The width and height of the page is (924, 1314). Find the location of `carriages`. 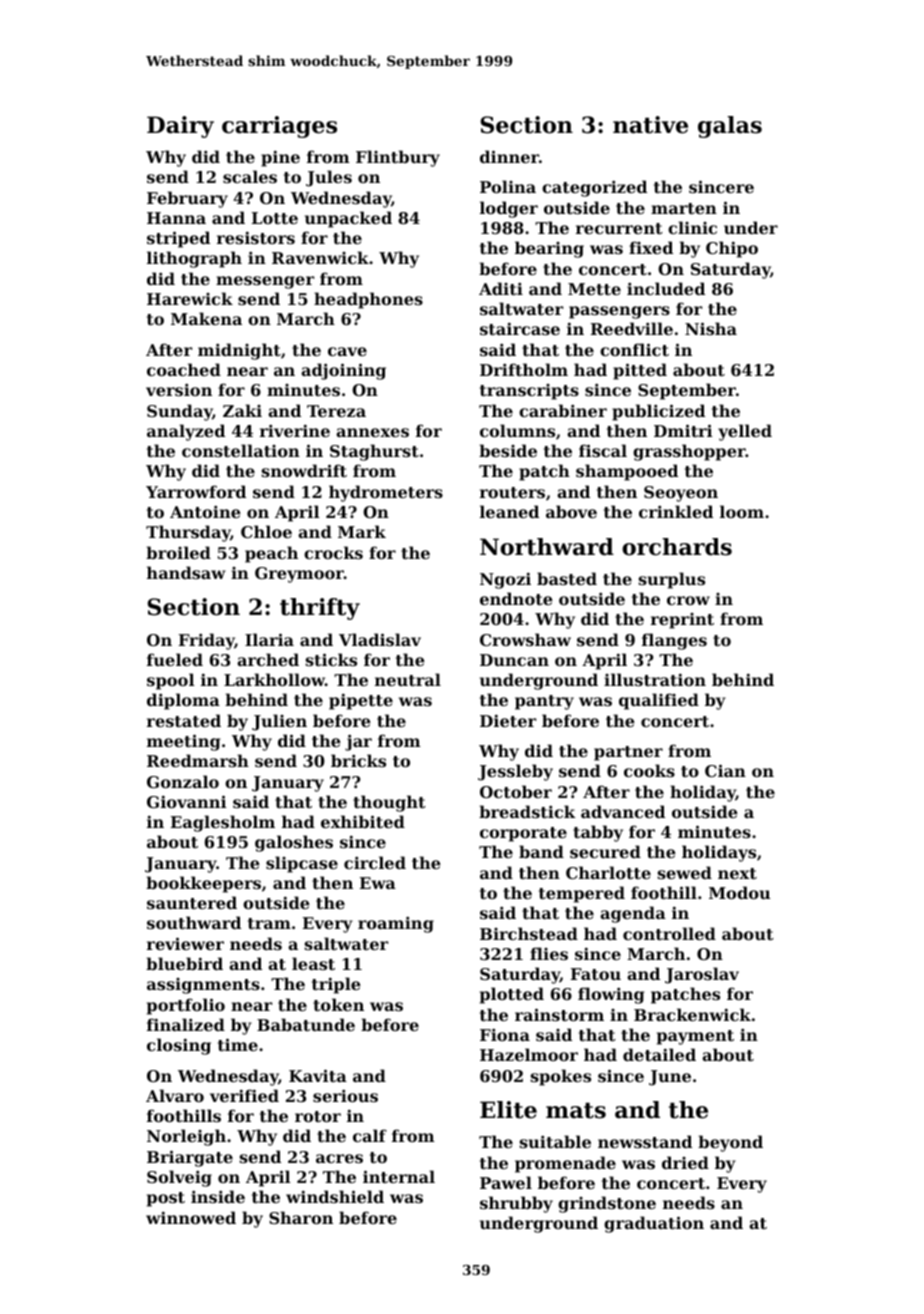

carriages is located at coordinates (279, 127).
